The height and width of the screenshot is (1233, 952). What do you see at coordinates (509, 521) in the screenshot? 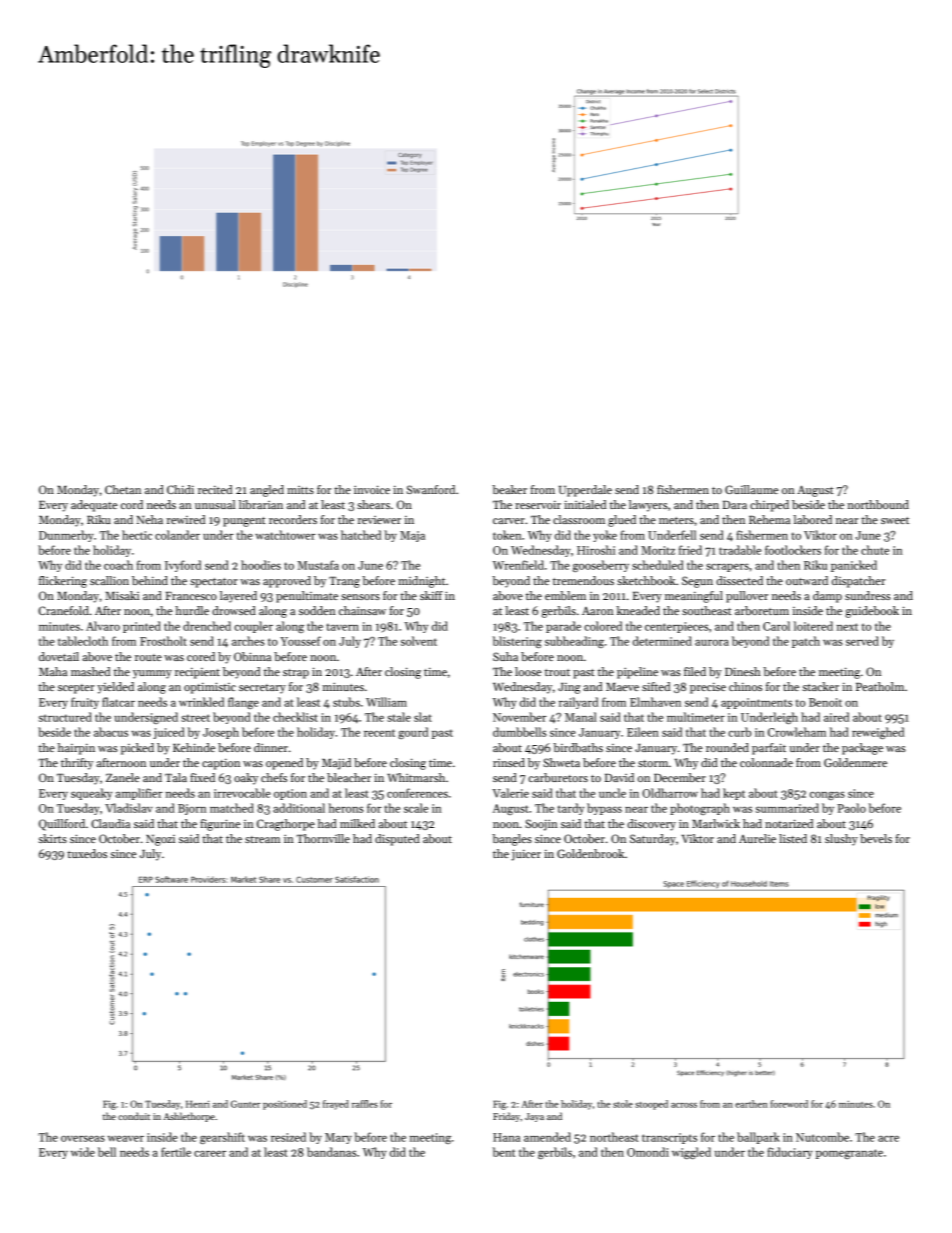
I see `carver` at bounding box center [509, 521].
